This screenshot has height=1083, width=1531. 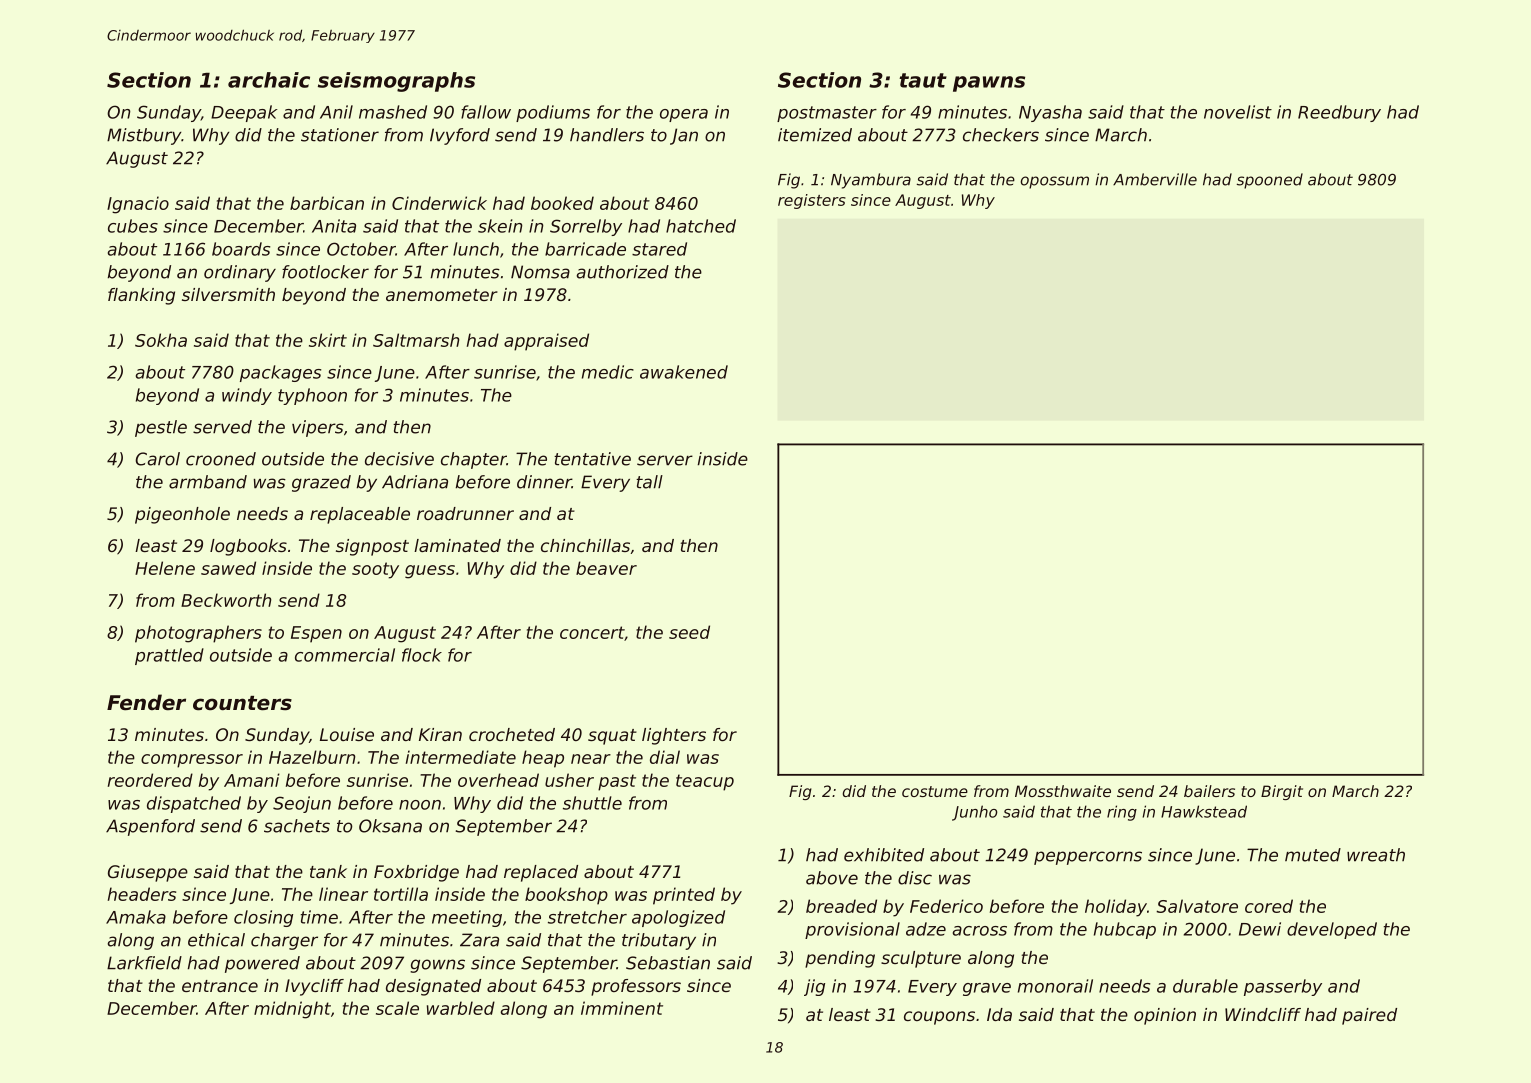 What do you see at coordinates (1376, 855) in the screenshot?
I see `wreath` at bounding box center [1376, 855].
